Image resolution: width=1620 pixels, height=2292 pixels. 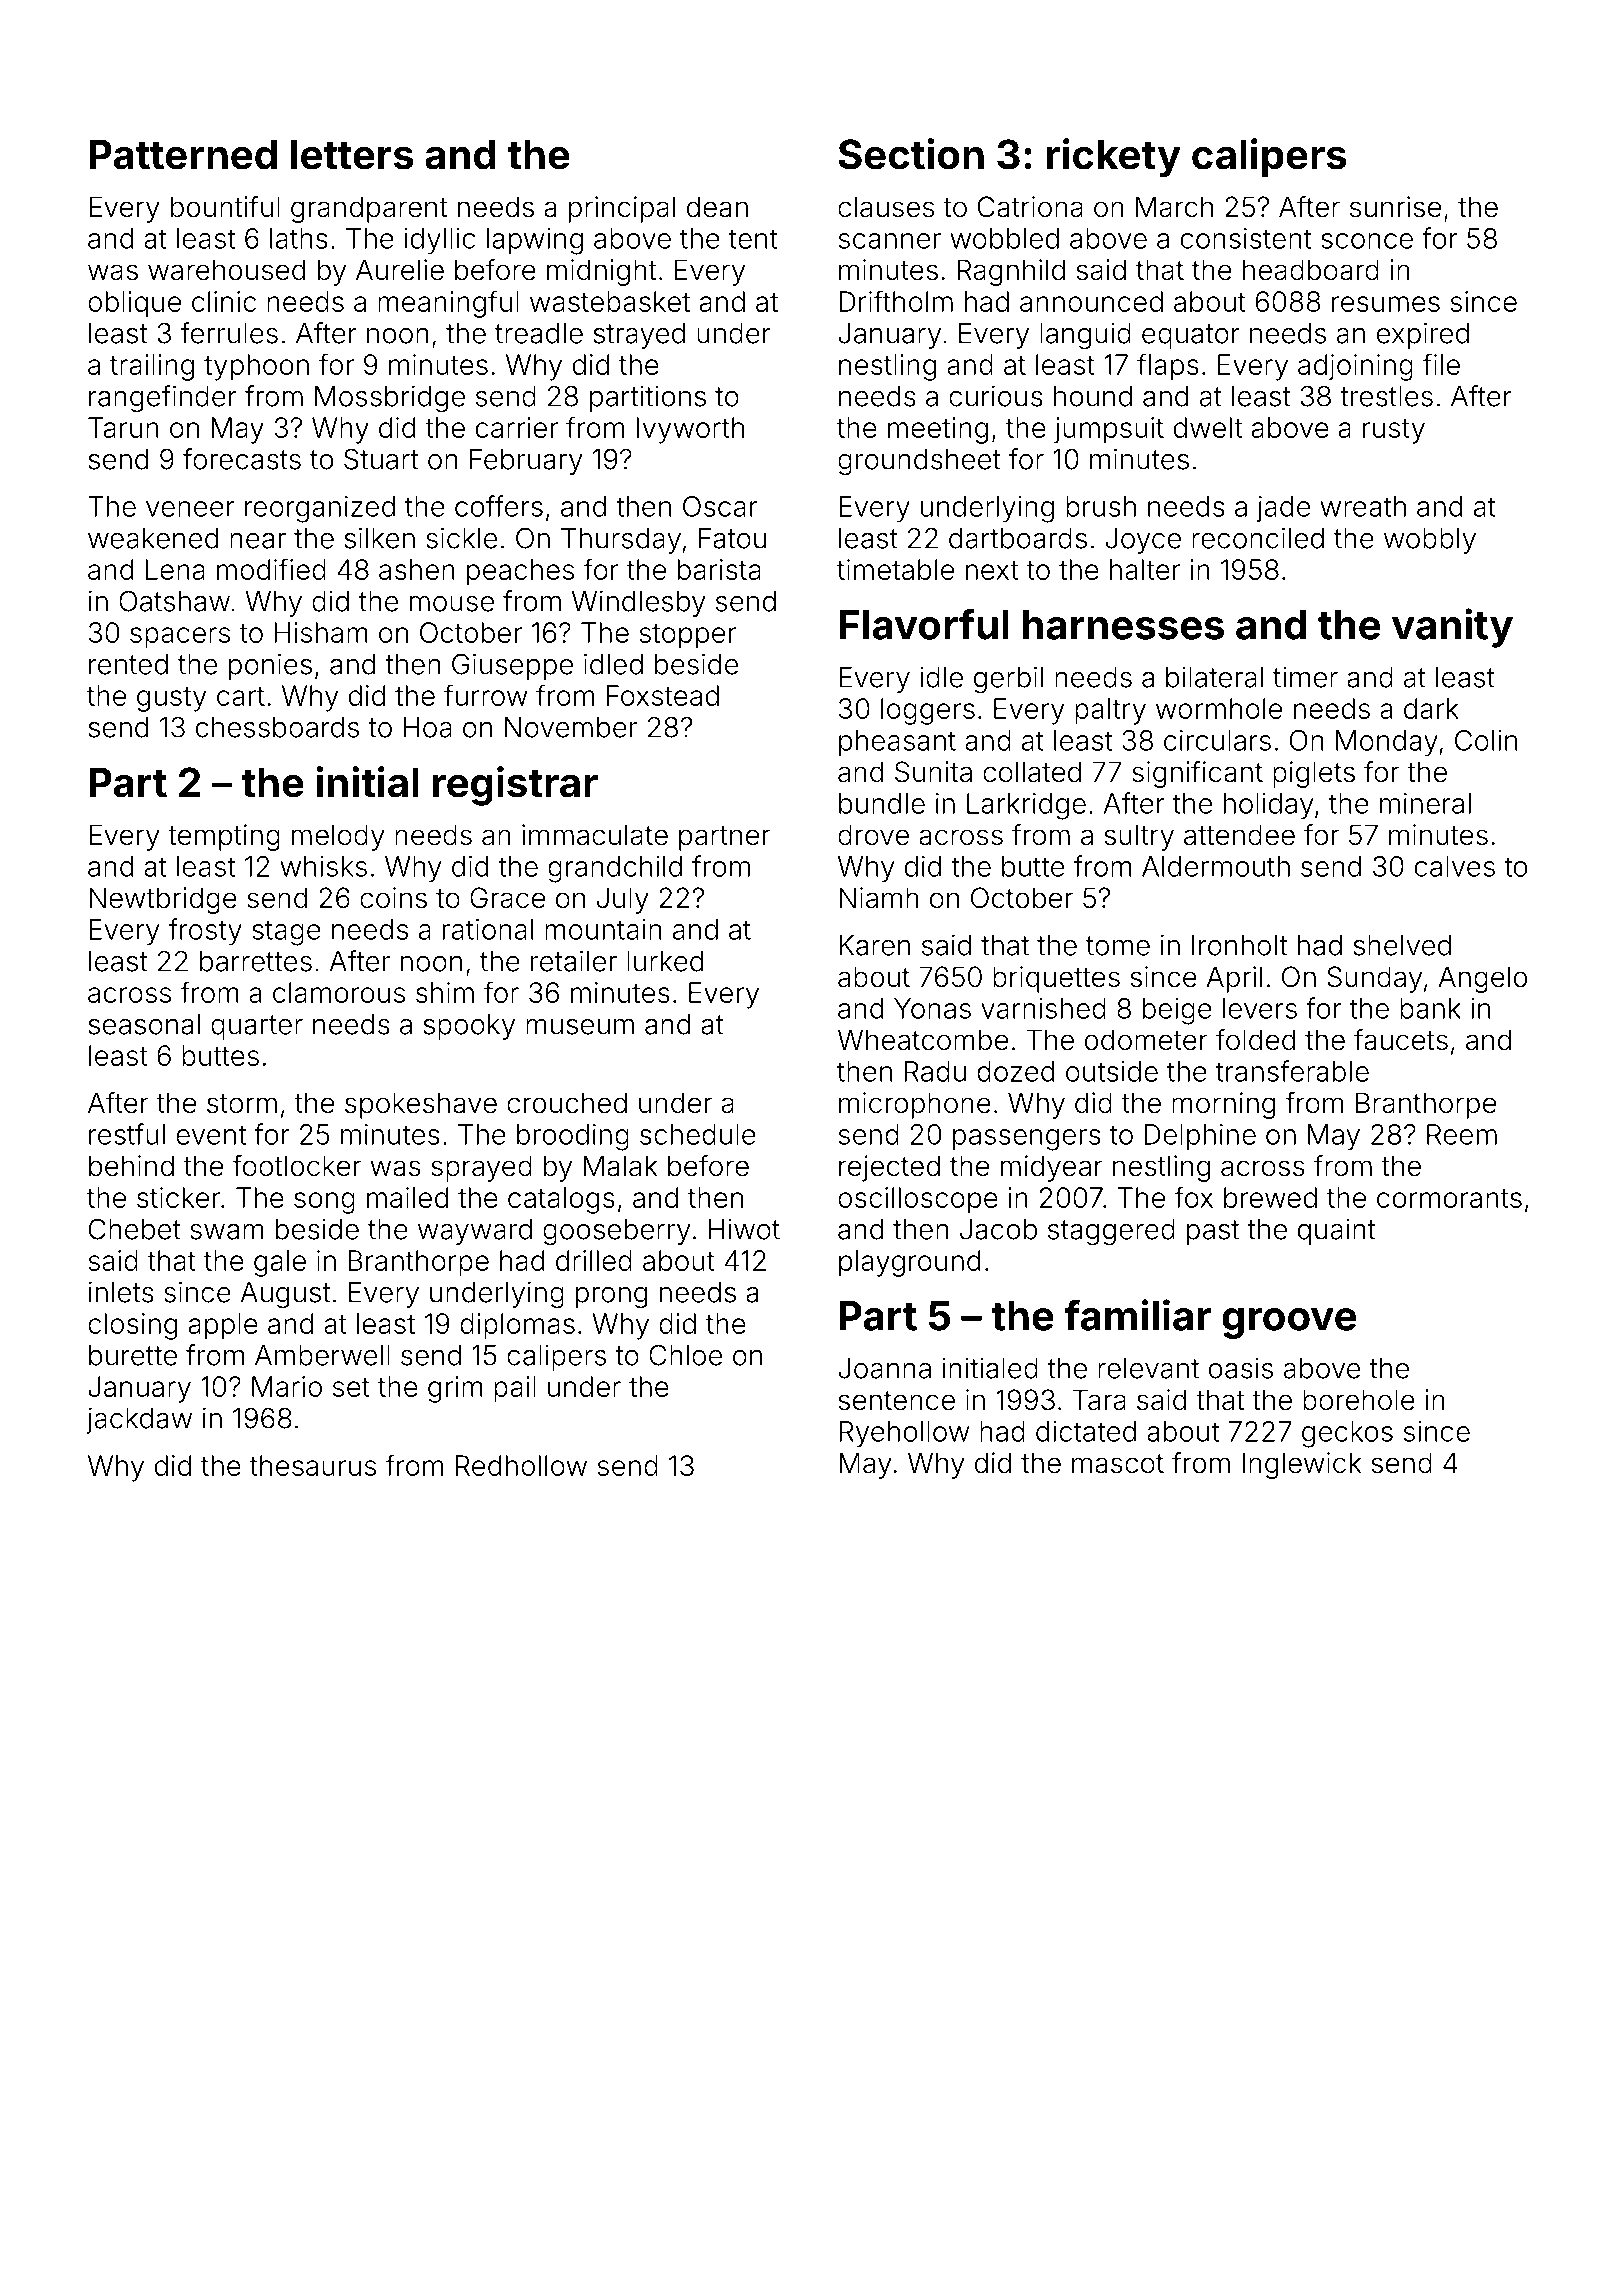 What do you see at coordinates (223, 1326) in the page?
I see `apple` at bounding box center [223, 1326].
